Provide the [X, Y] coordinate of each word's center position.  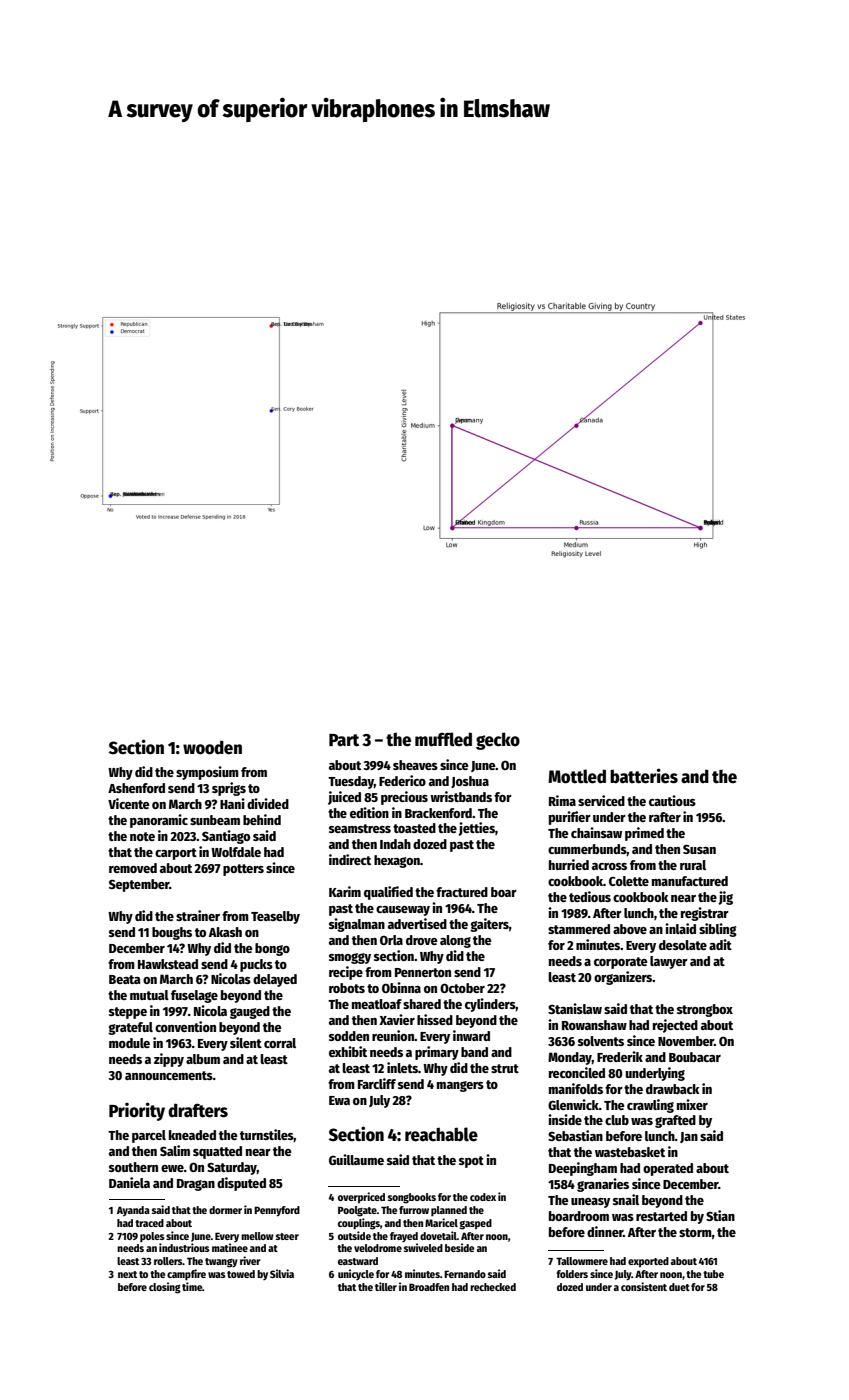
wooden [212, 747]
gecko [498, 741]
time [192, 1286]
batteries [644, 776]
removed [133, 868]
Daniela [129, 1182]
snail [626, 1199]
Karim [345, 891]
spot [471, 1162]
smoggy [350, 958]
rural [693, 865]
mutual [149, 995]
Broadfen [429, 1287]
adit [720, 944]
